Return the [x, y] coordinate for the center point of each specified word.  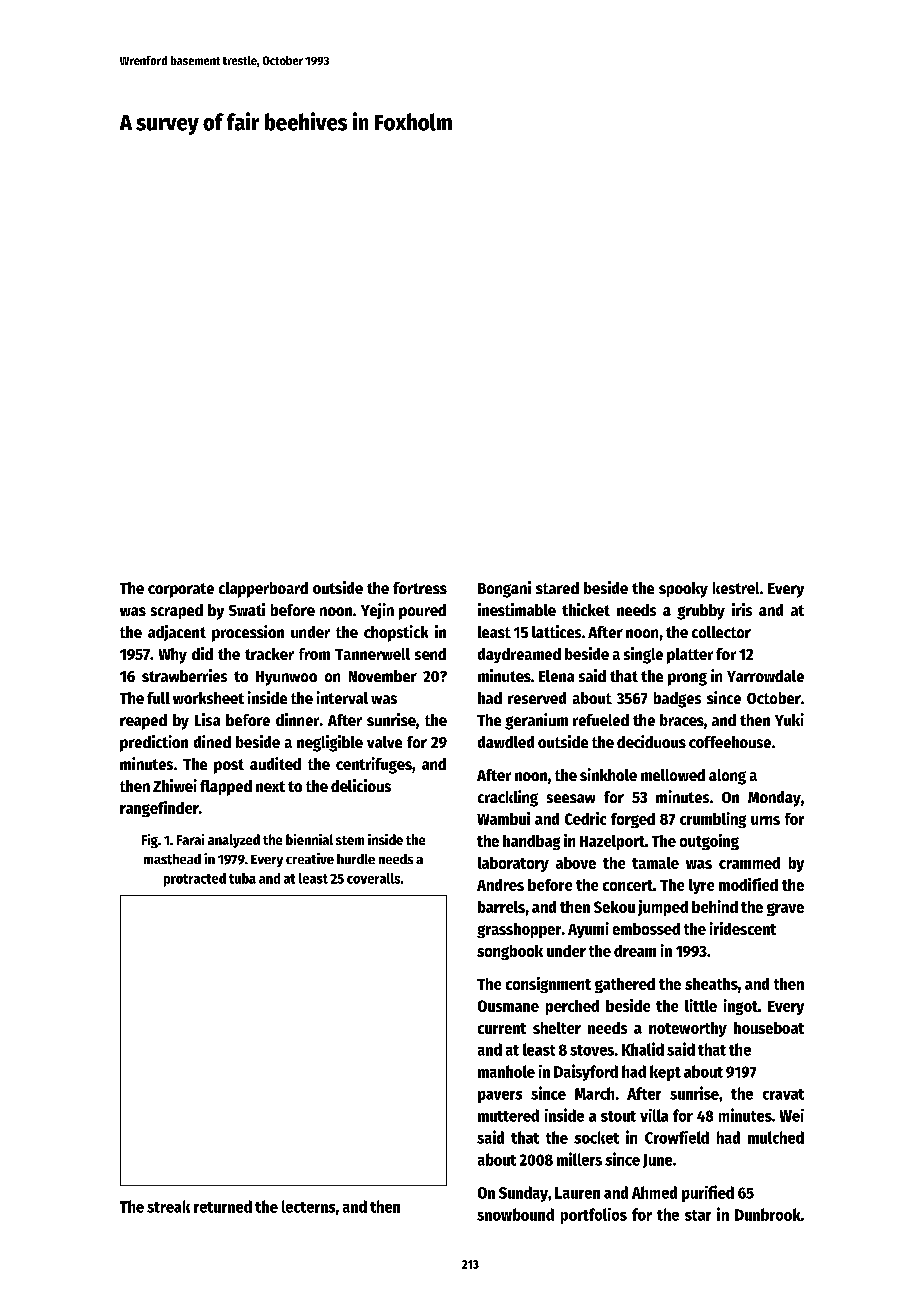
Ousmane [508, 1006]
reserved [537, 698]
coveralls [373, 878]
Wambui [503, 818]
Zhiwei [175, 785]
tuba [242, 878]
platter [690, 656]
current [502, 1028]
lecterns [308, 1206]
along [727, 777]
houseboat [769, 1028]
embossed [646, 929]
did [202, 653]
